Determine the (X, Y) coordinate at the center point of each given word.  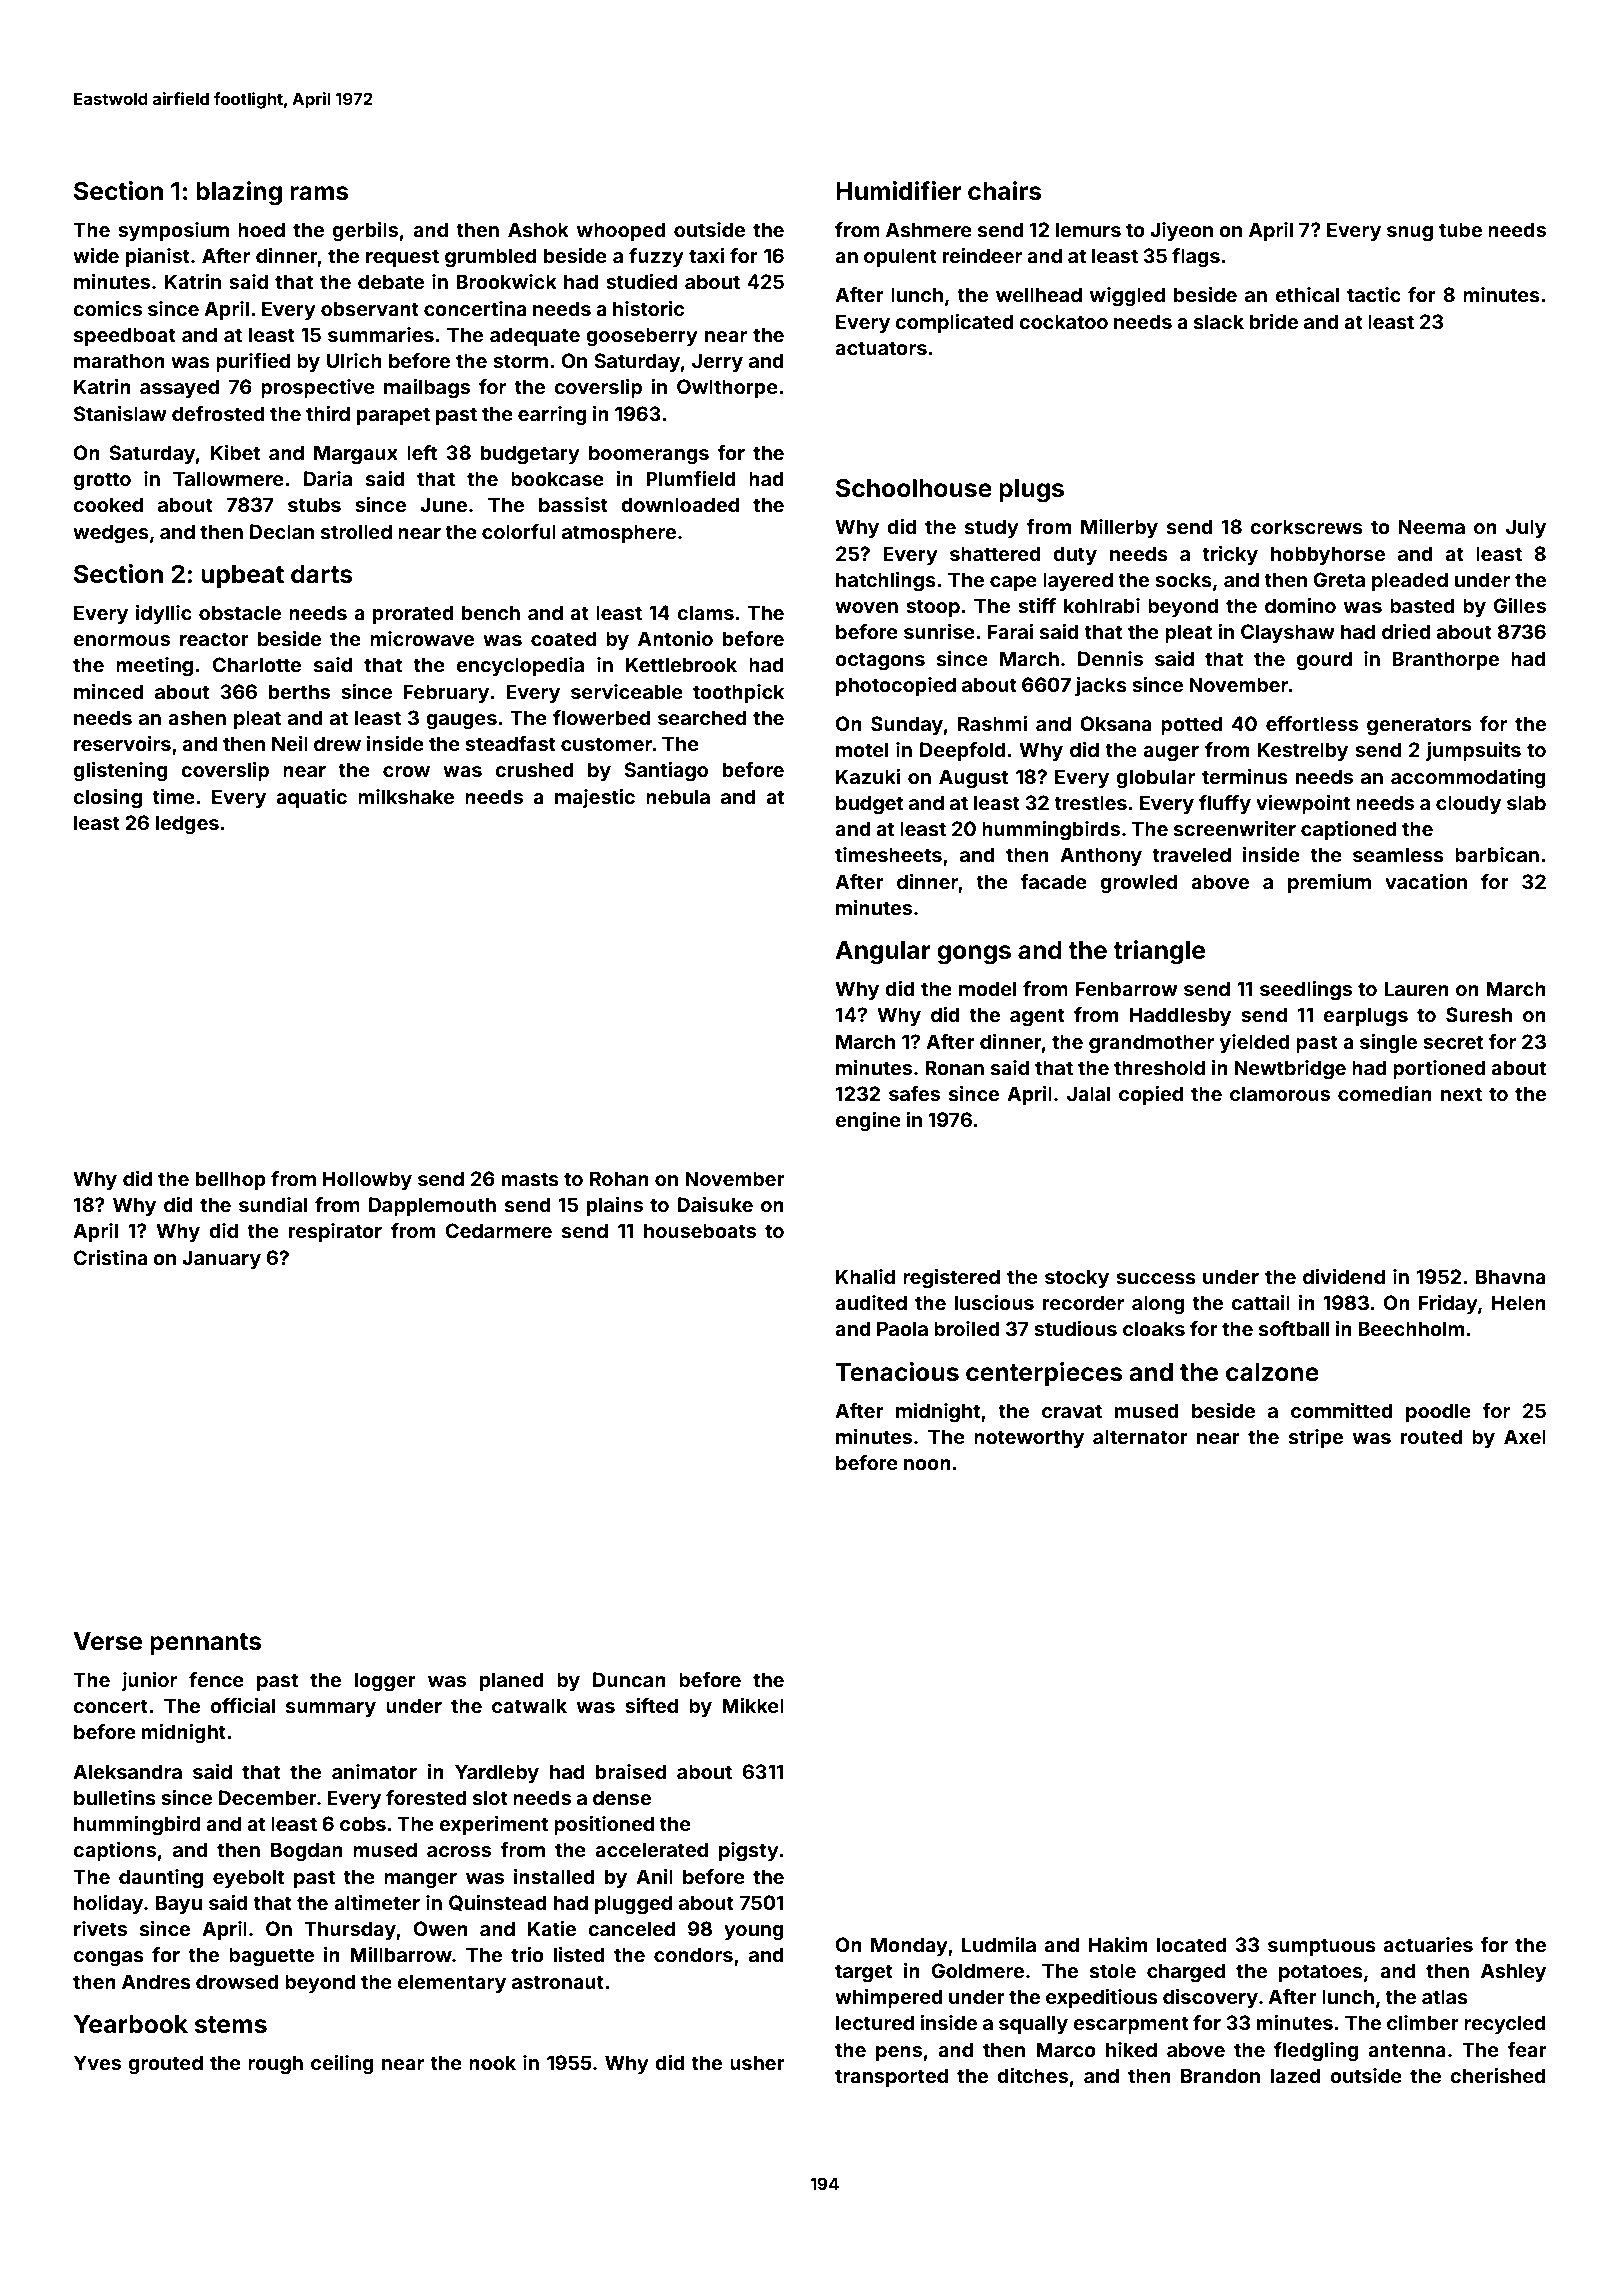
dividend (1344, 1276)
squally (1033, 2024)
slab (1526, 802)
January (221, 1259)
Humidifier (899, 191)
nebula (678, 796)
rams (319, 193)
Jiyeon (1181, 231)
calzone (1272, 1372)
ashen (197, 717)
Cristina (111, 1257)
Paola (902, 1328)
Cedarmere (499, 1230)
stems (231, 2025)
